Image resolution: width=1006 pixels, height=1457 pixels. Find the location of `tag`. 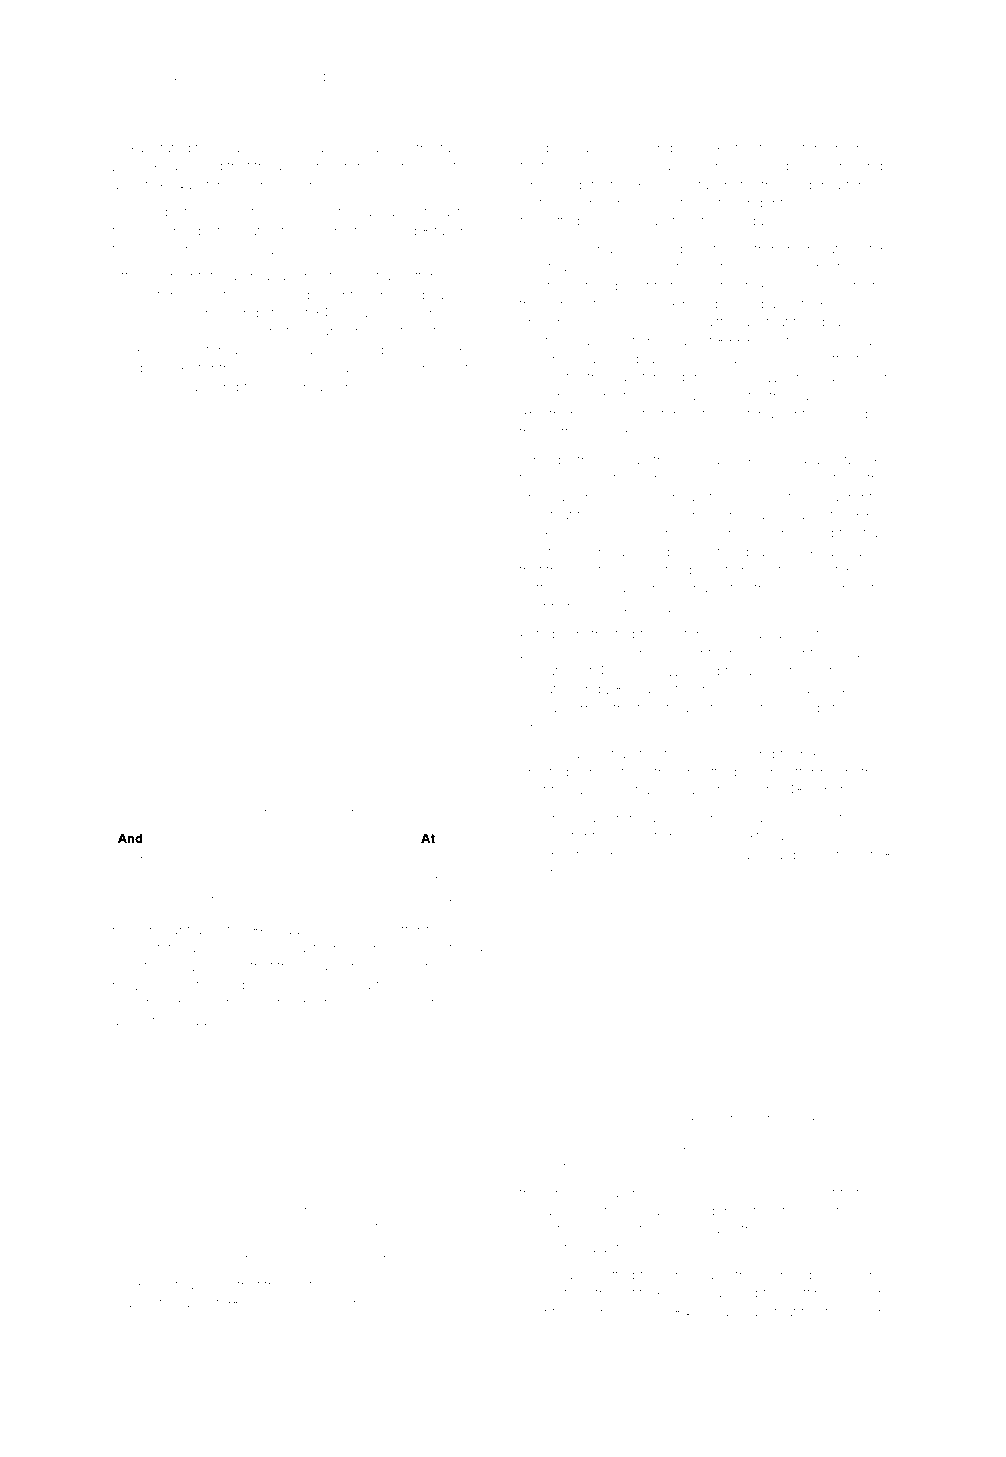

tag is located at coordinates (450, 150).
